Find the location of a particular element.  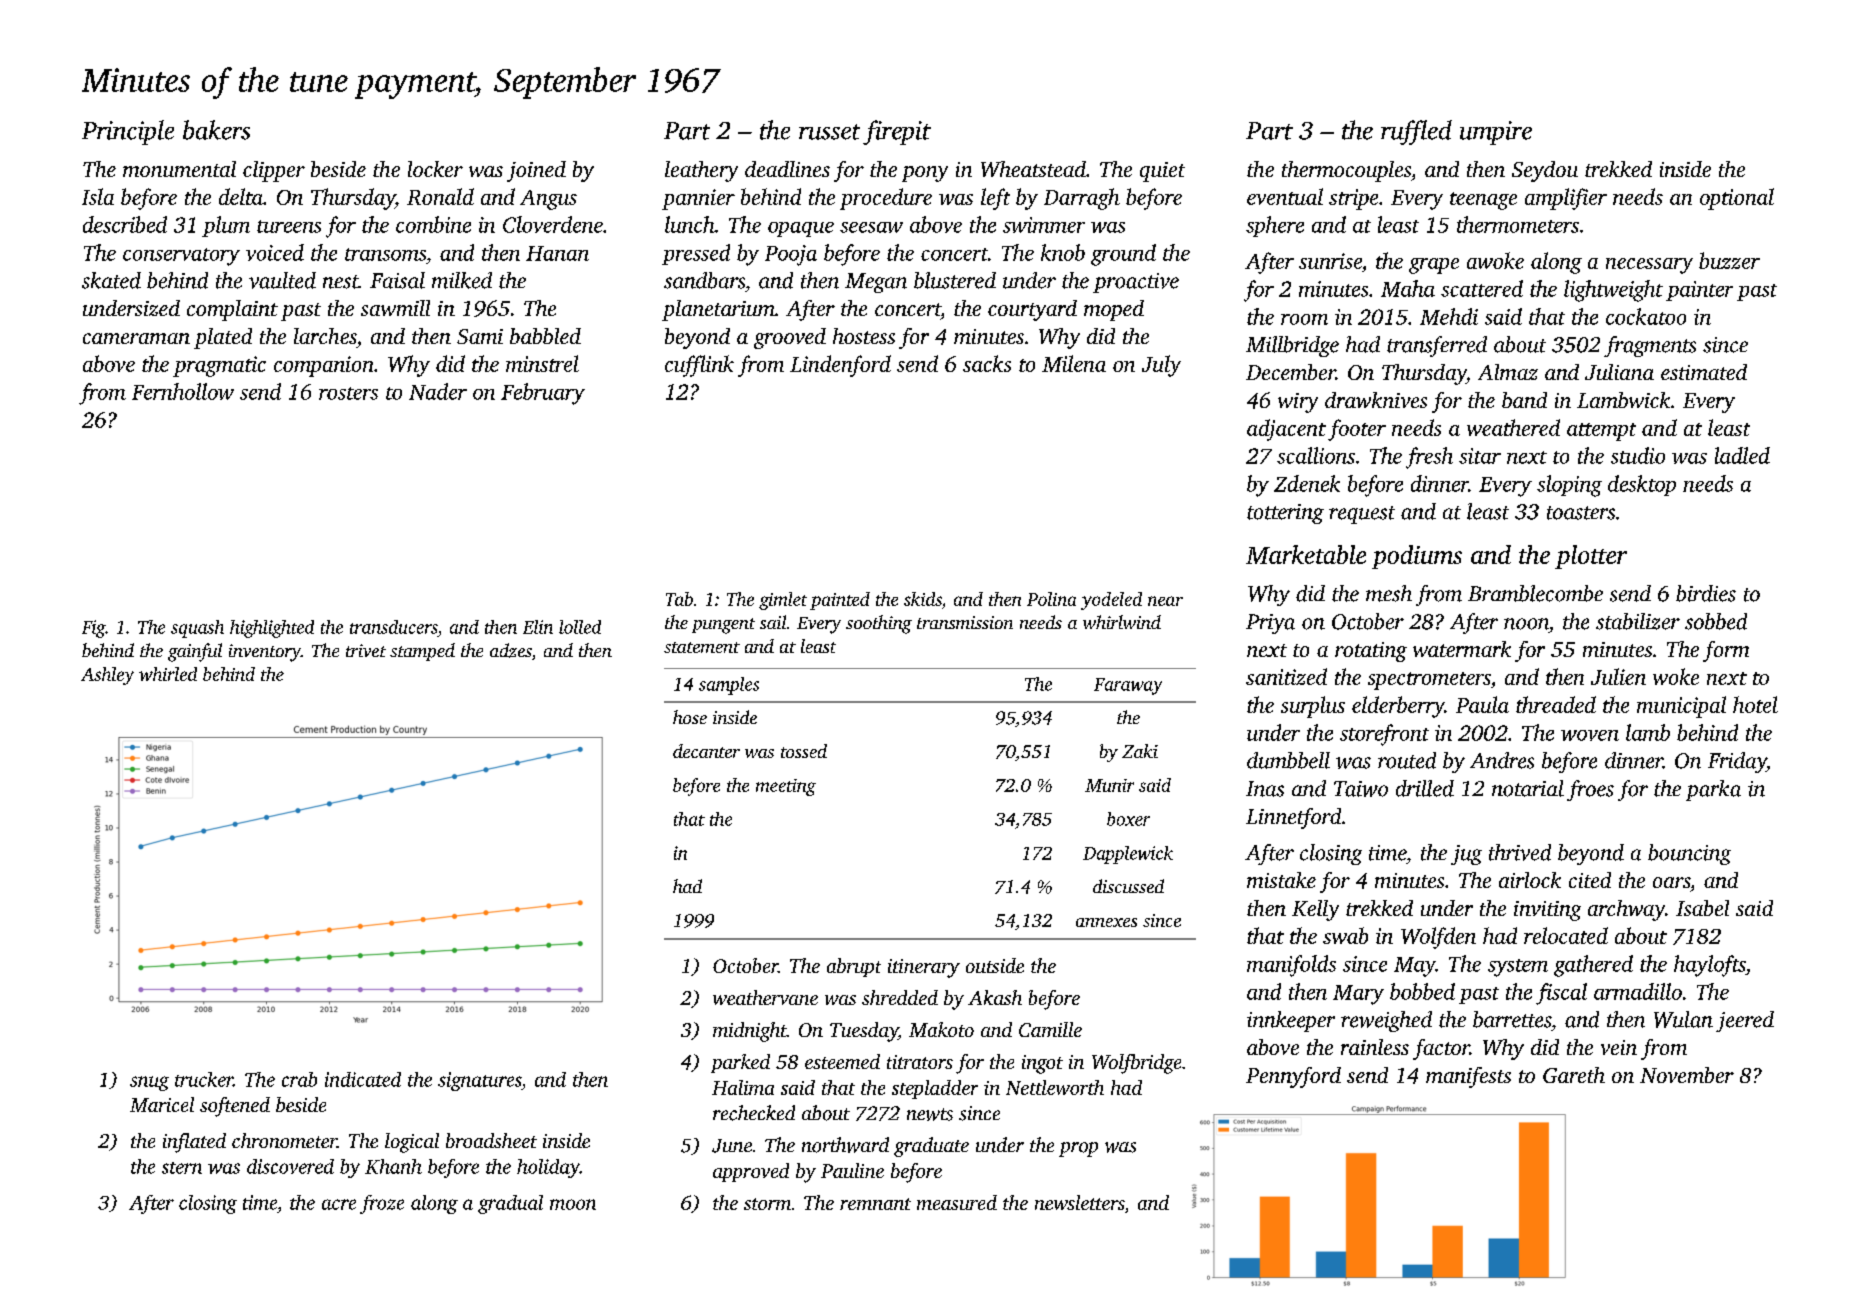

broadsheet is located at coordinates (491, 1140).
